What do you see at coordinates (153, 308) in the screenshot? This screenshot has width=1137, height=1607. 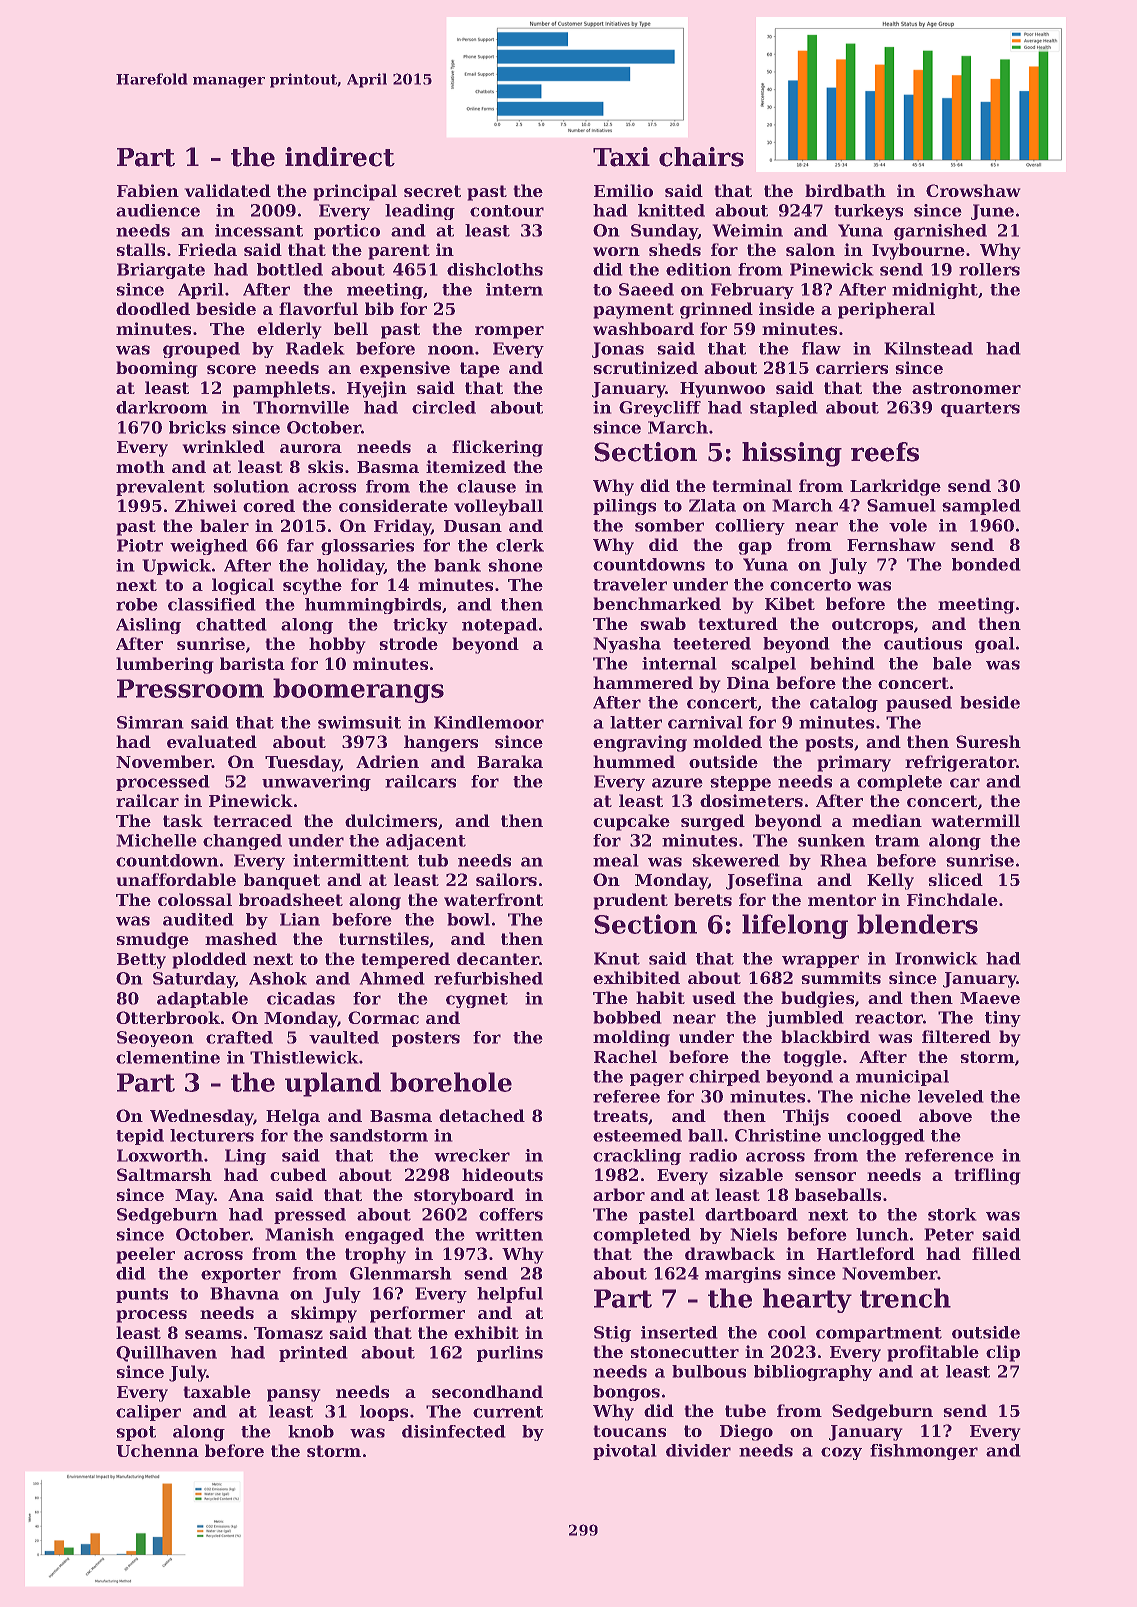 I see `doodled` at bounding box center [153, 308].
